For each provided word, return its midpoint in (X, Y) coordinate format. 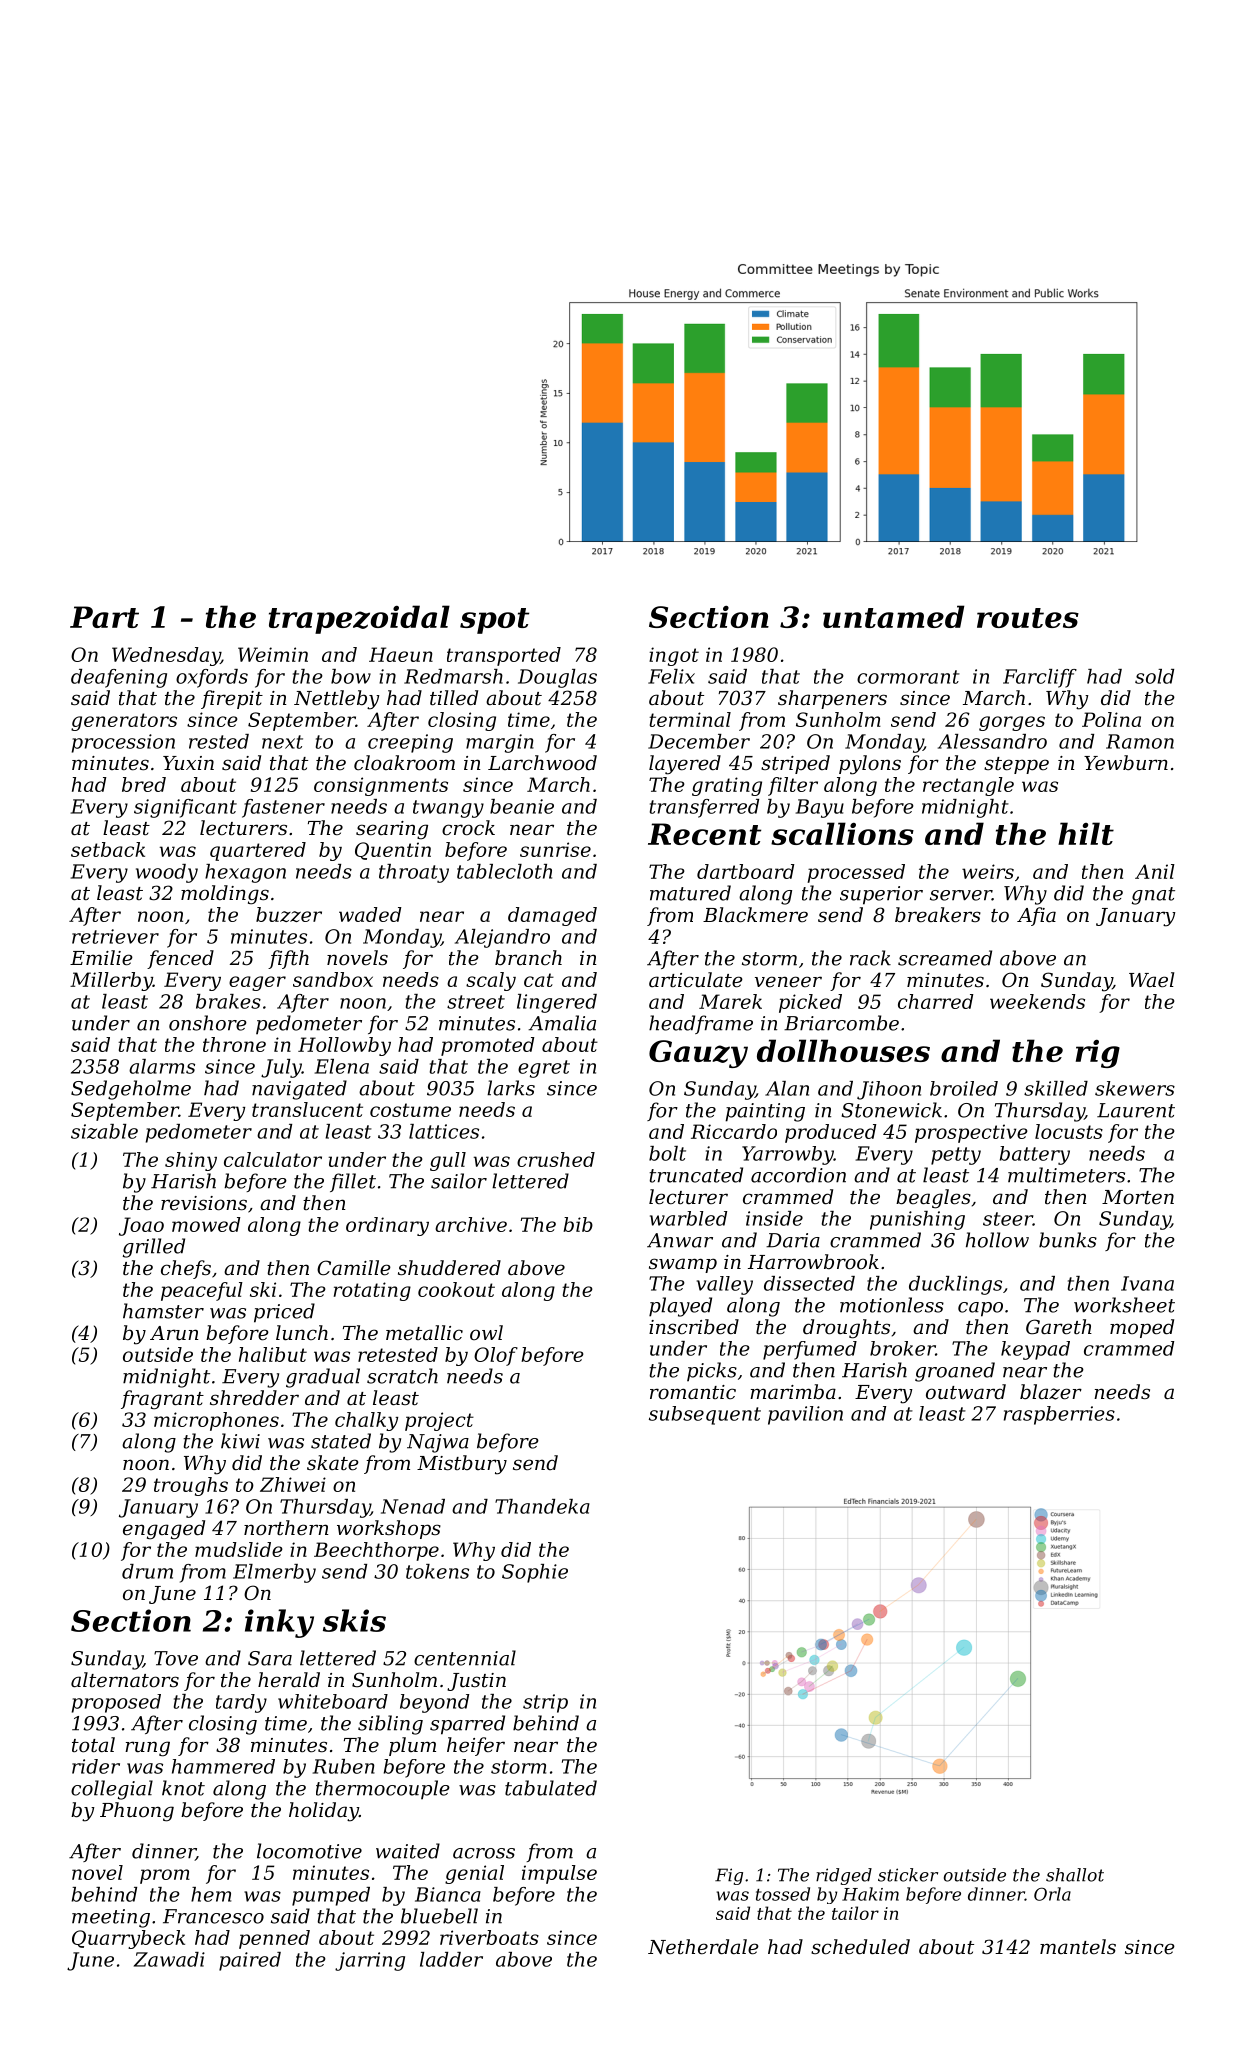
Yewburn (1126, 763)
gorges (1012, 723)
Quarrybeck (128, 1939)
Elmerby (274, 1573)
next (282, 742)
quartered (258, 851)
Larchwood (542, 763)
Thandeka (542, 1506)
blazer (1051, 1392)
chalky (366, 1421)
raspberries (1059, 1415)
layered (685, 765)
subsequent (705, 1415)
